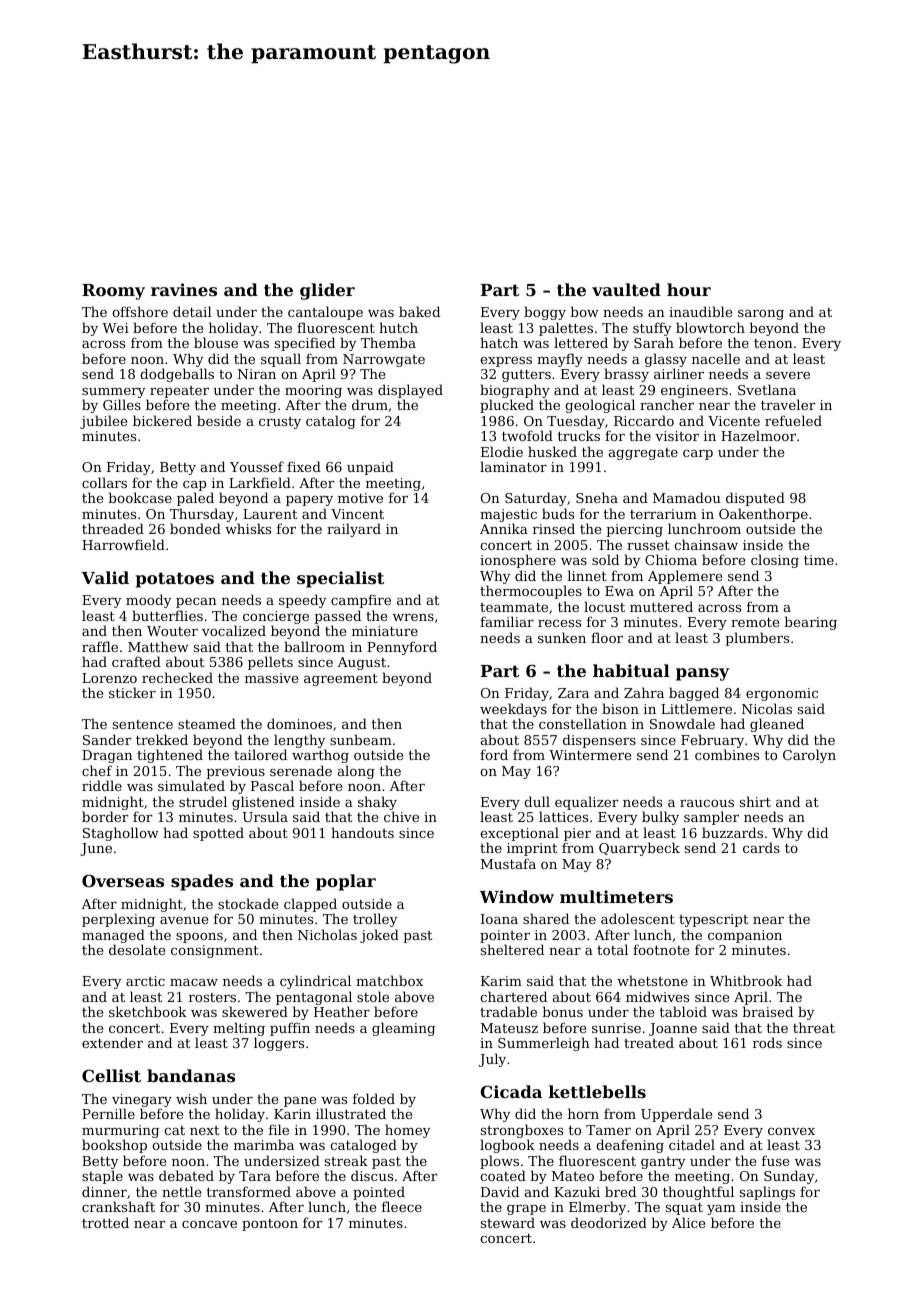  I want to click on cards, so click(761, 847).
